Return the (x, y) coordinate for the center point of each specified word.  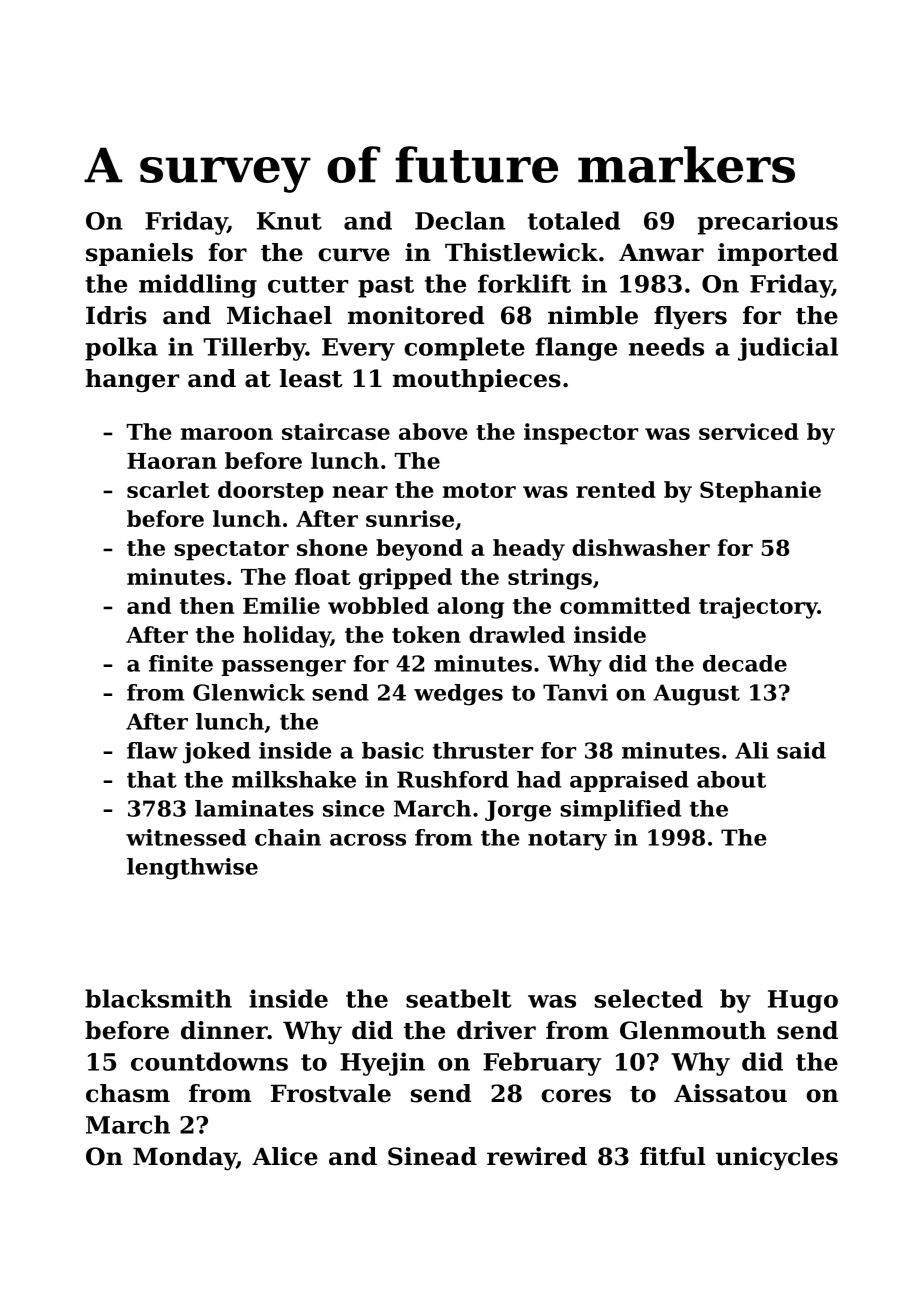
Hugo (803, 1001)
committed (625, 605)
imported (778, 254)
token (426, 634)
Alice (285, 1156)
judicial (788, 349)
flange (576, 349)
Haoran (172, 461)
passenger (283, 668)
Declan (460, 220)
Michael (279, 315)
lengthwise (192, 869)
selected (649, 998)
